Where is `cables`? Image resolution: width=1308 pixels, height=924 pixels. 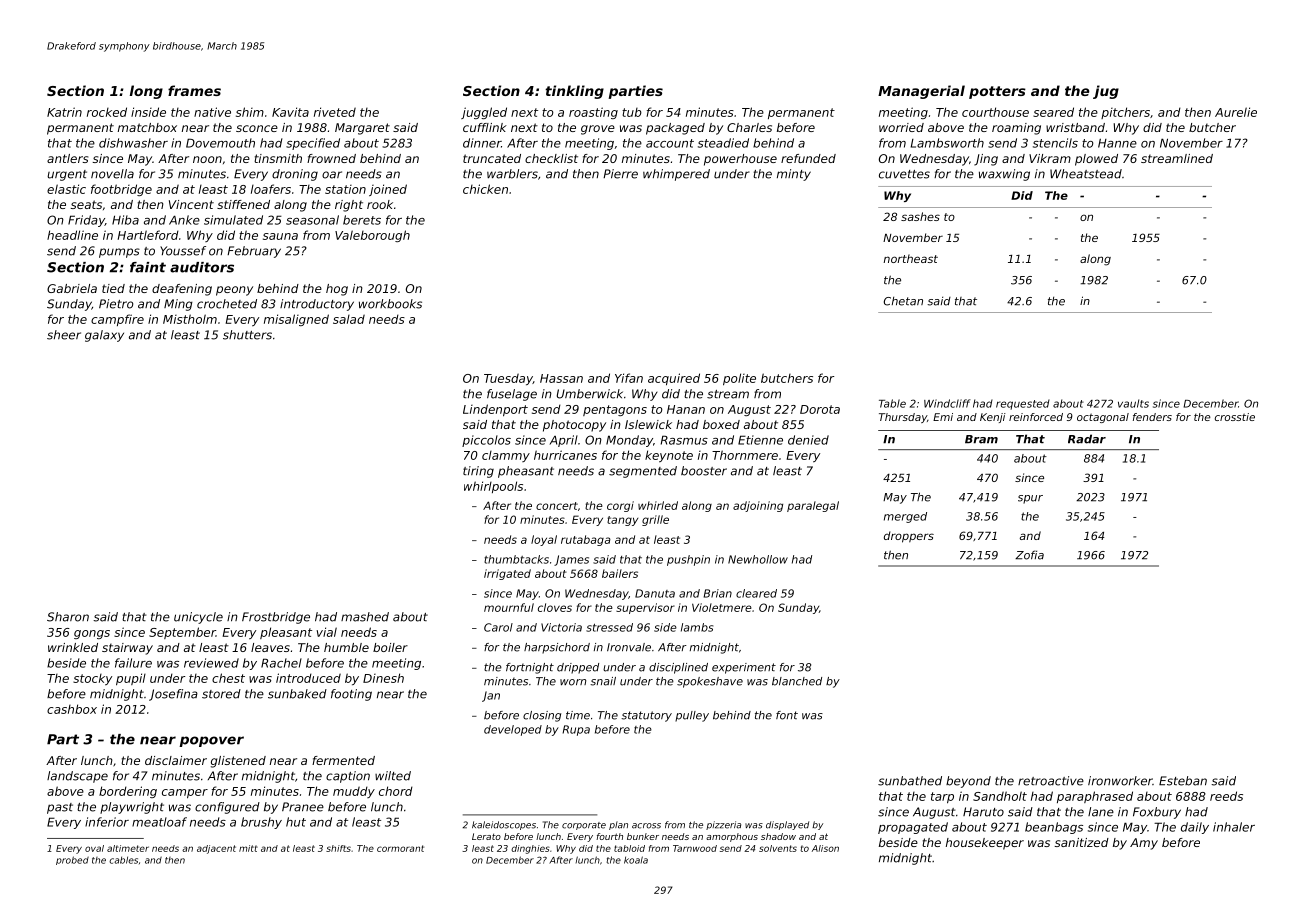
cables is located at coordinates (123, 860).
